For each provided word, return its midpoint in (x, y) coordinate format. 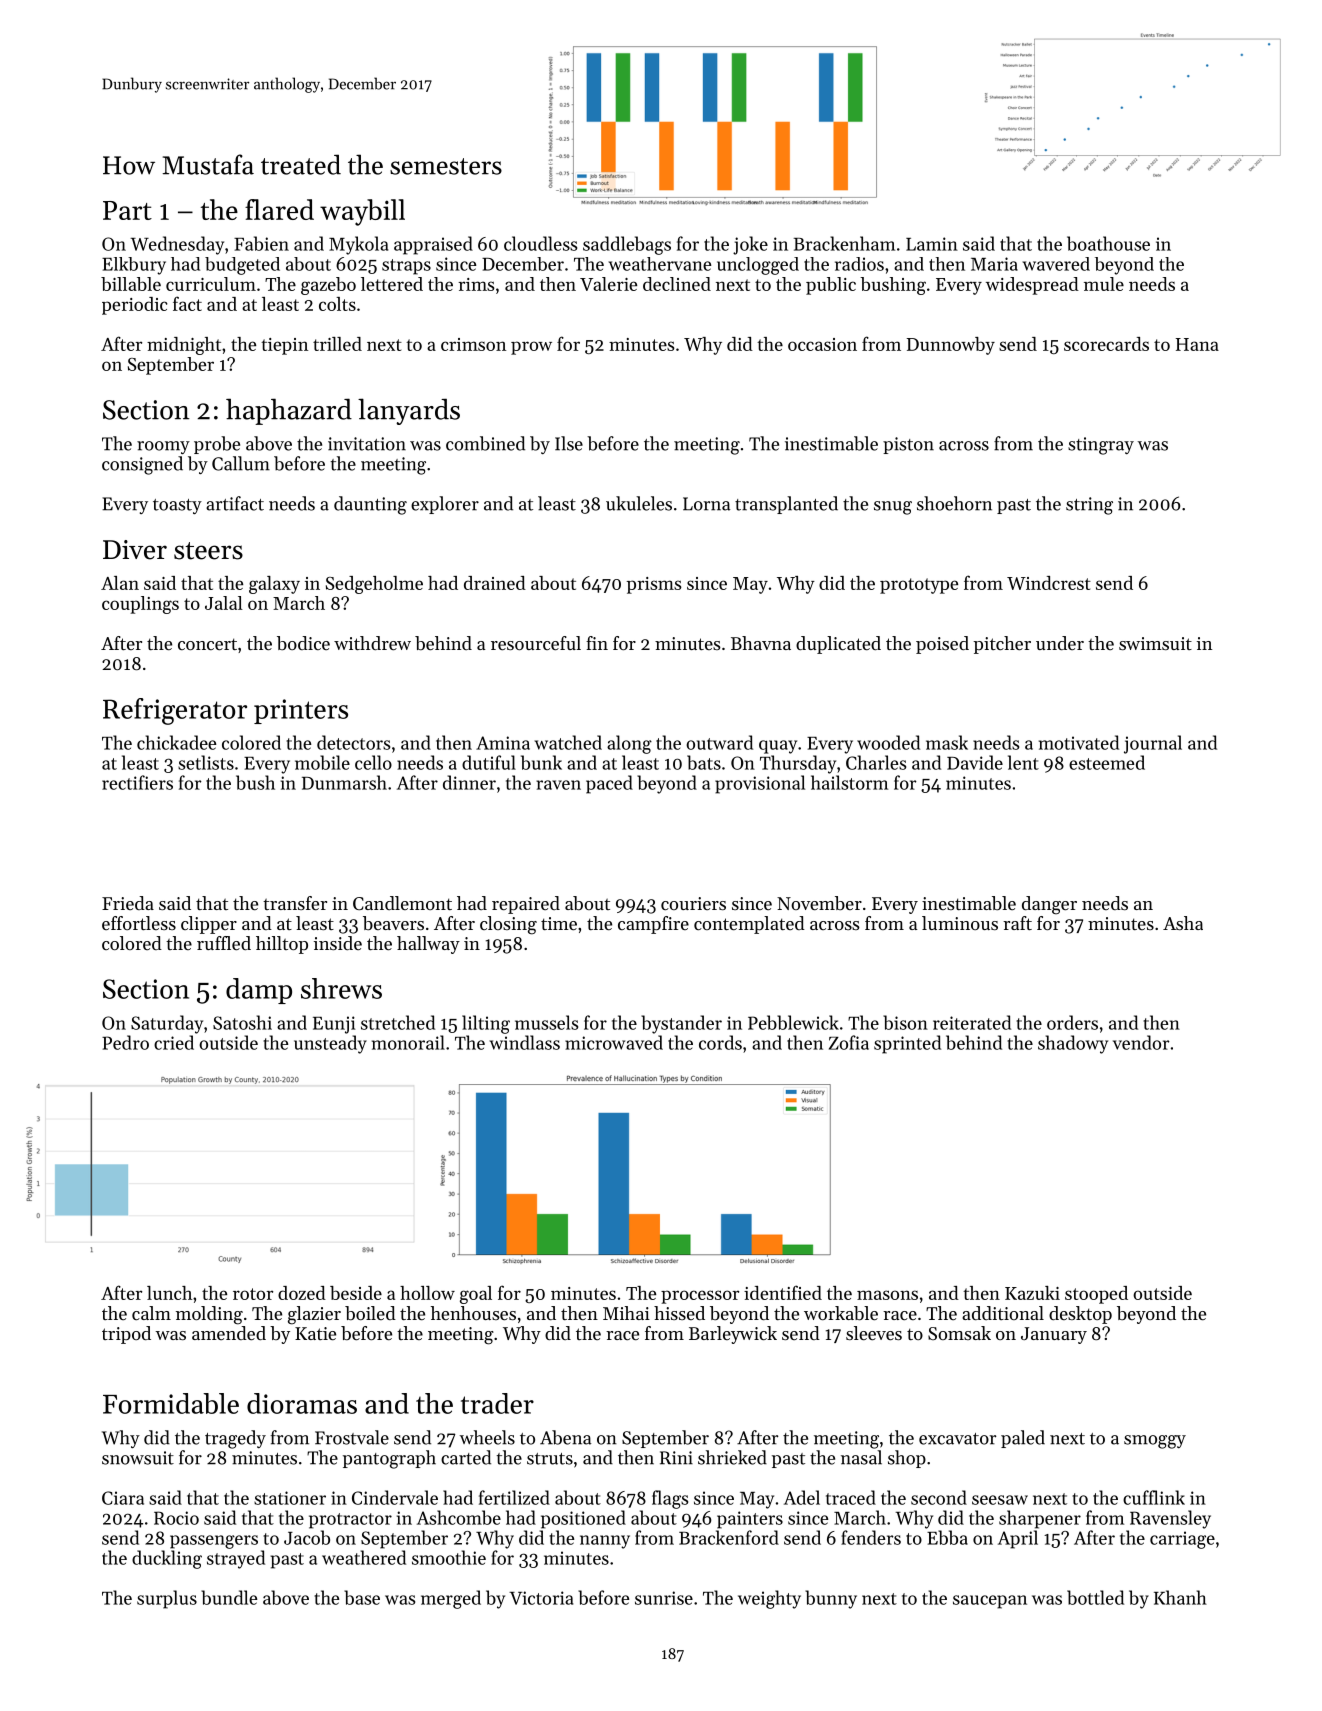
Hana (1197, 344)
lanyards (409, 411)
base (362, 1597)
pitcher (1002, 645)
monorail (408, 1042)
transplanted (786, 505)
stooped (1096, 1295)
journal (1153, 744)
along (629, 744)
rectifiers (137, 782)
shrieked (732, 1457)
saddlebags (627, 245)
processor (700, 1297)
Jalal (224, 603)
